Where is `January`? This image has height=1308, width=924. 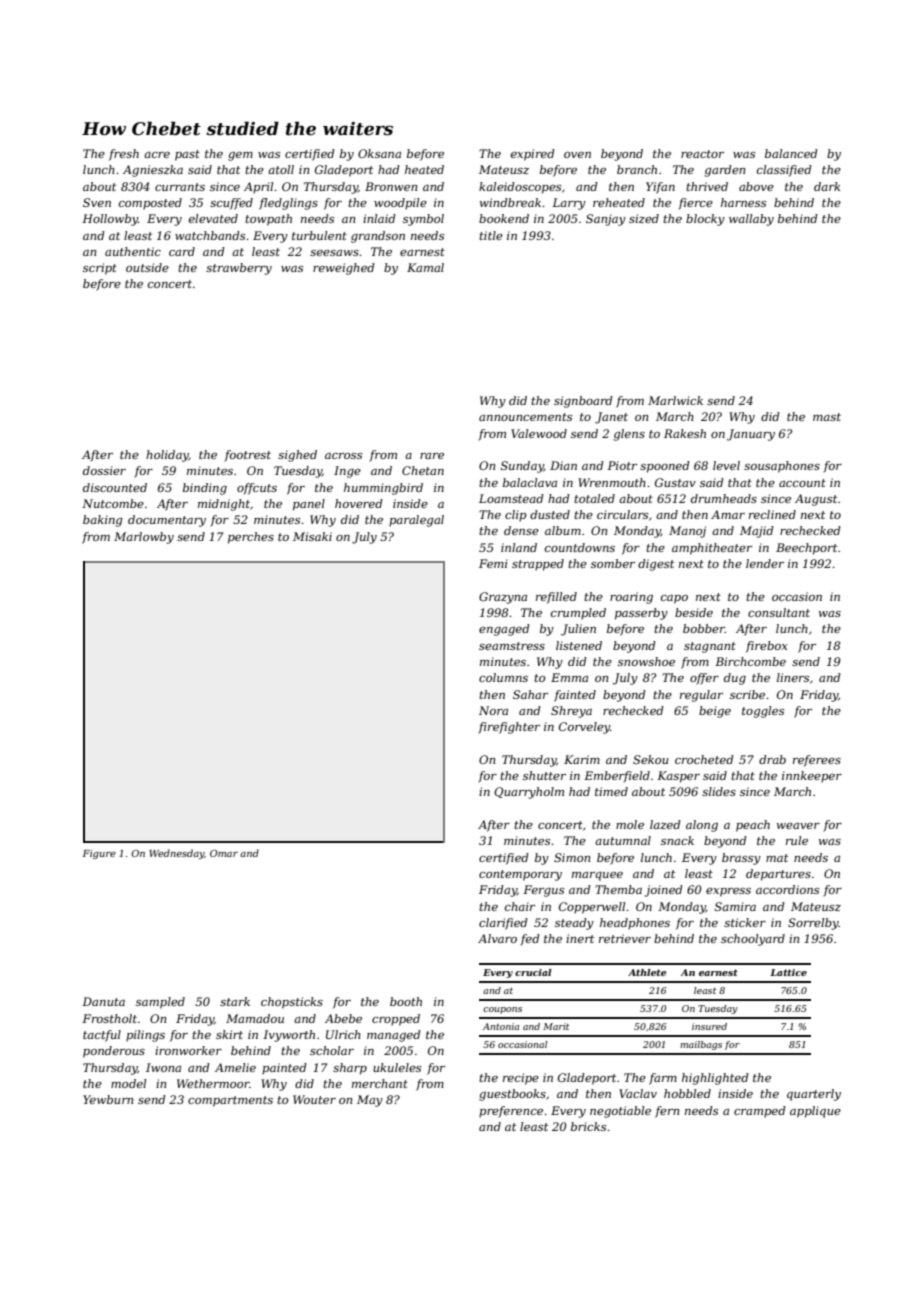
January is located at coordinates (751, 435).
